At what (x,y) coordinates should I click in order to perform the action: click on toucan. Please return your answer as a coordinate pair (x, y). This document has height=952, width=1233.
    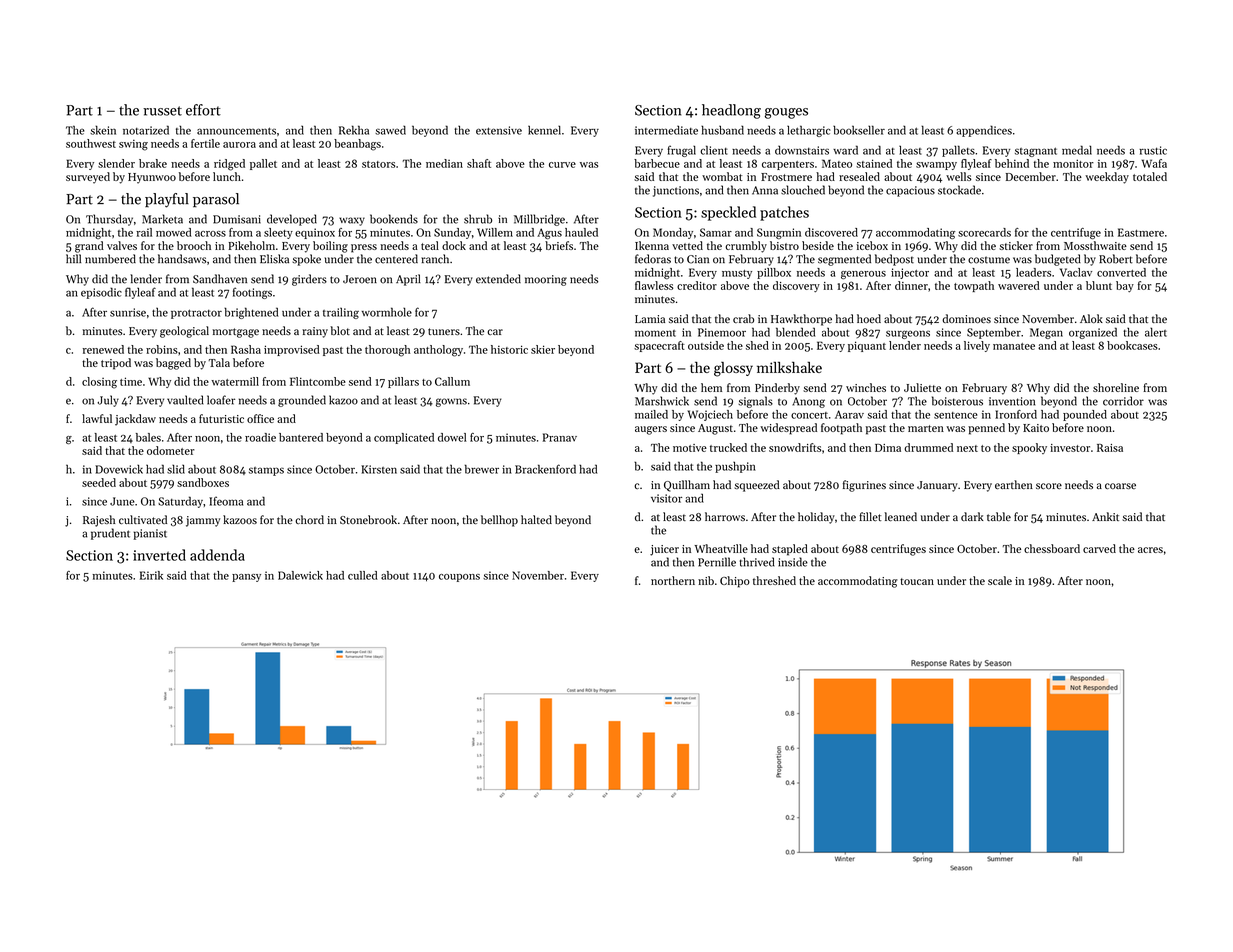
    Looking at the image, I should click on (917, 581).
